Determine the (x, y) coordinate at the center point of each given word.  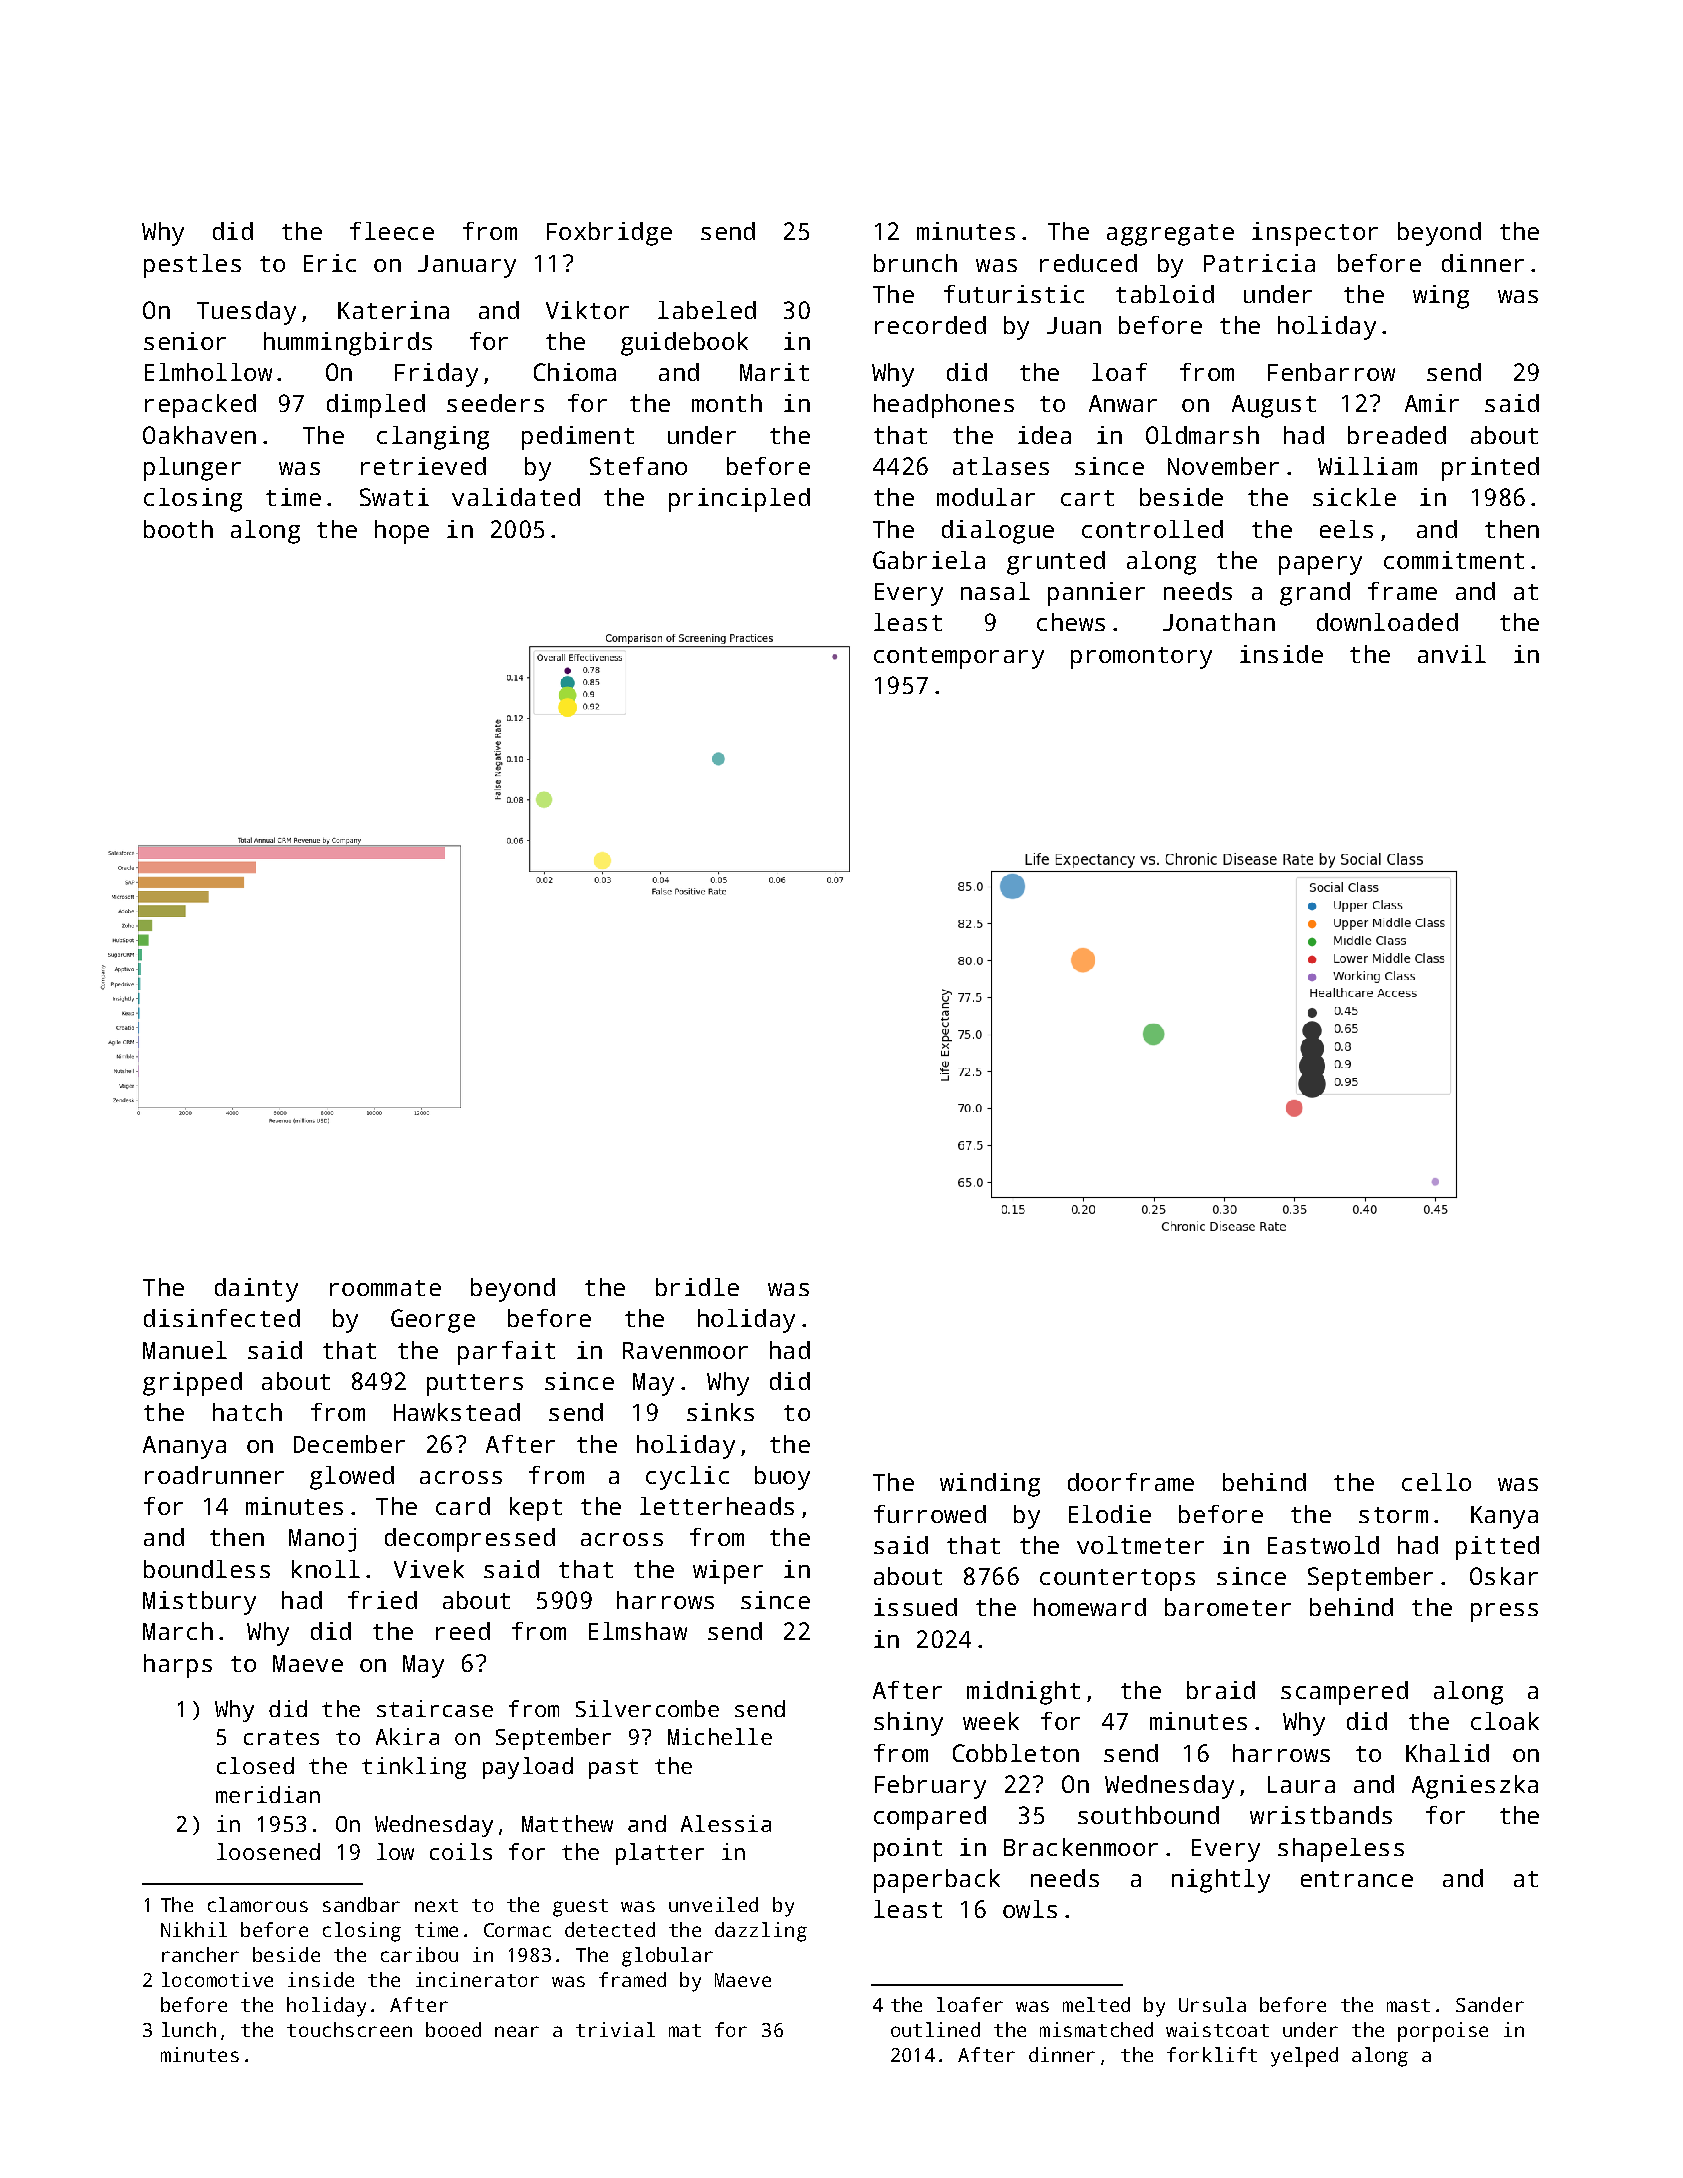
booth (178, 529)
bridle (697, 1287)
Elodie (1110, 1514)
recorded (930, 325)
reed (463, 1631)
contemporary (959, 658)
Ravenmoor (685, 1350)
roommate (385, 1288)
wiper (728, 1572)
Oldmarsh (1202, 435)
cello (1436, 1482)
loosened (268, 1851)
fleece (392, 231)
